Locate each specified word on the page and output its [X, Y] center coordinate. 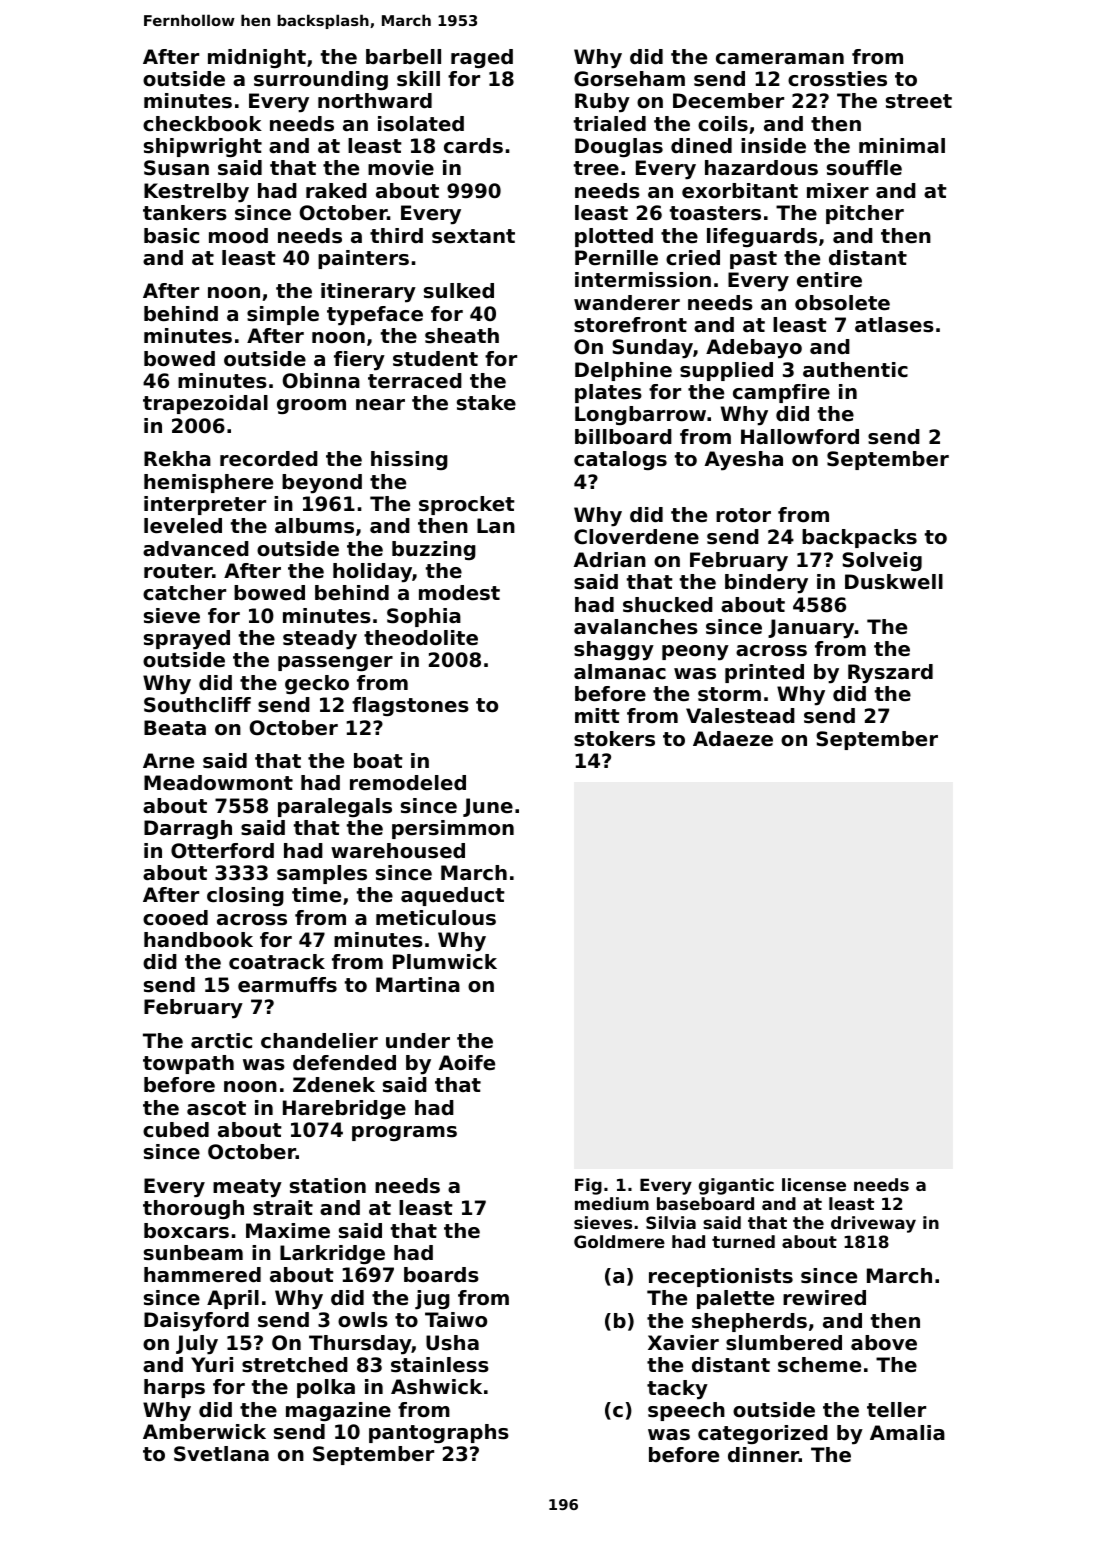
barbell [403, 57]
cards [473, 146]
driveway [873, 1224]
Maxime [288, 1231]
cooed [175, 918]
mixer [838, 191]
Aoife [467, 1063]
